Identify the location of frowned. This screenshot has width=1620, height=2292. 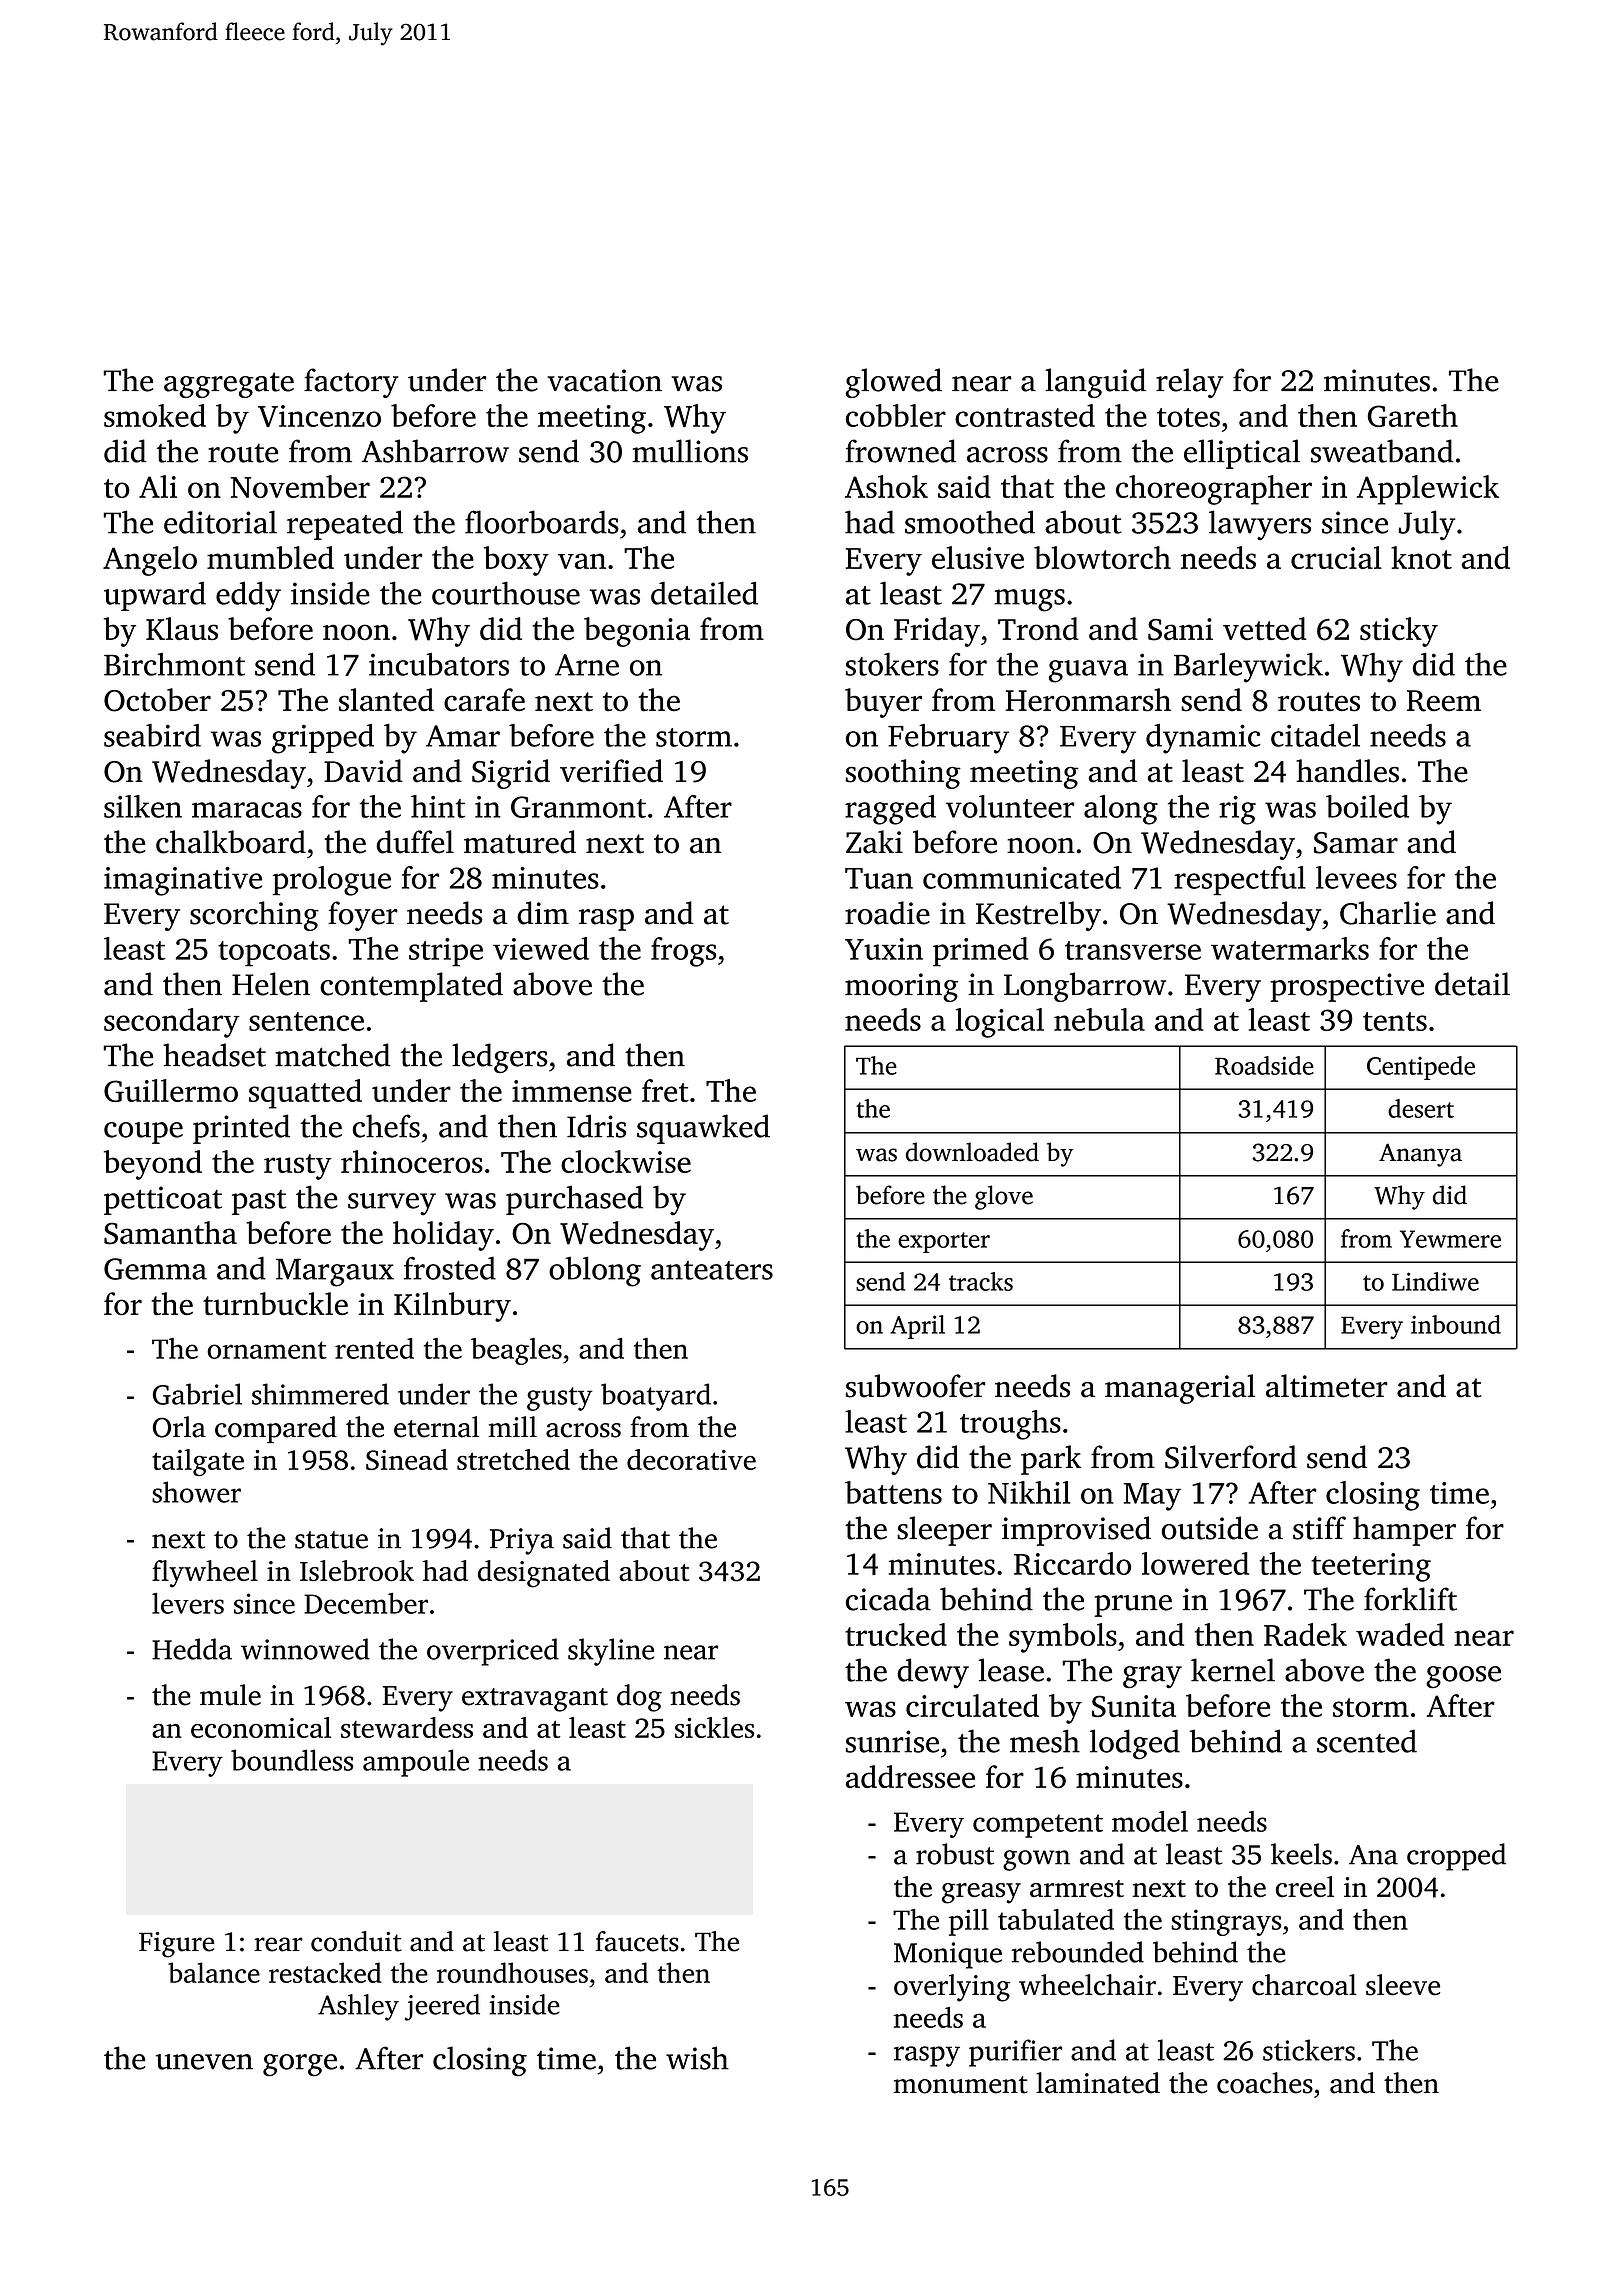
(900, 451).
